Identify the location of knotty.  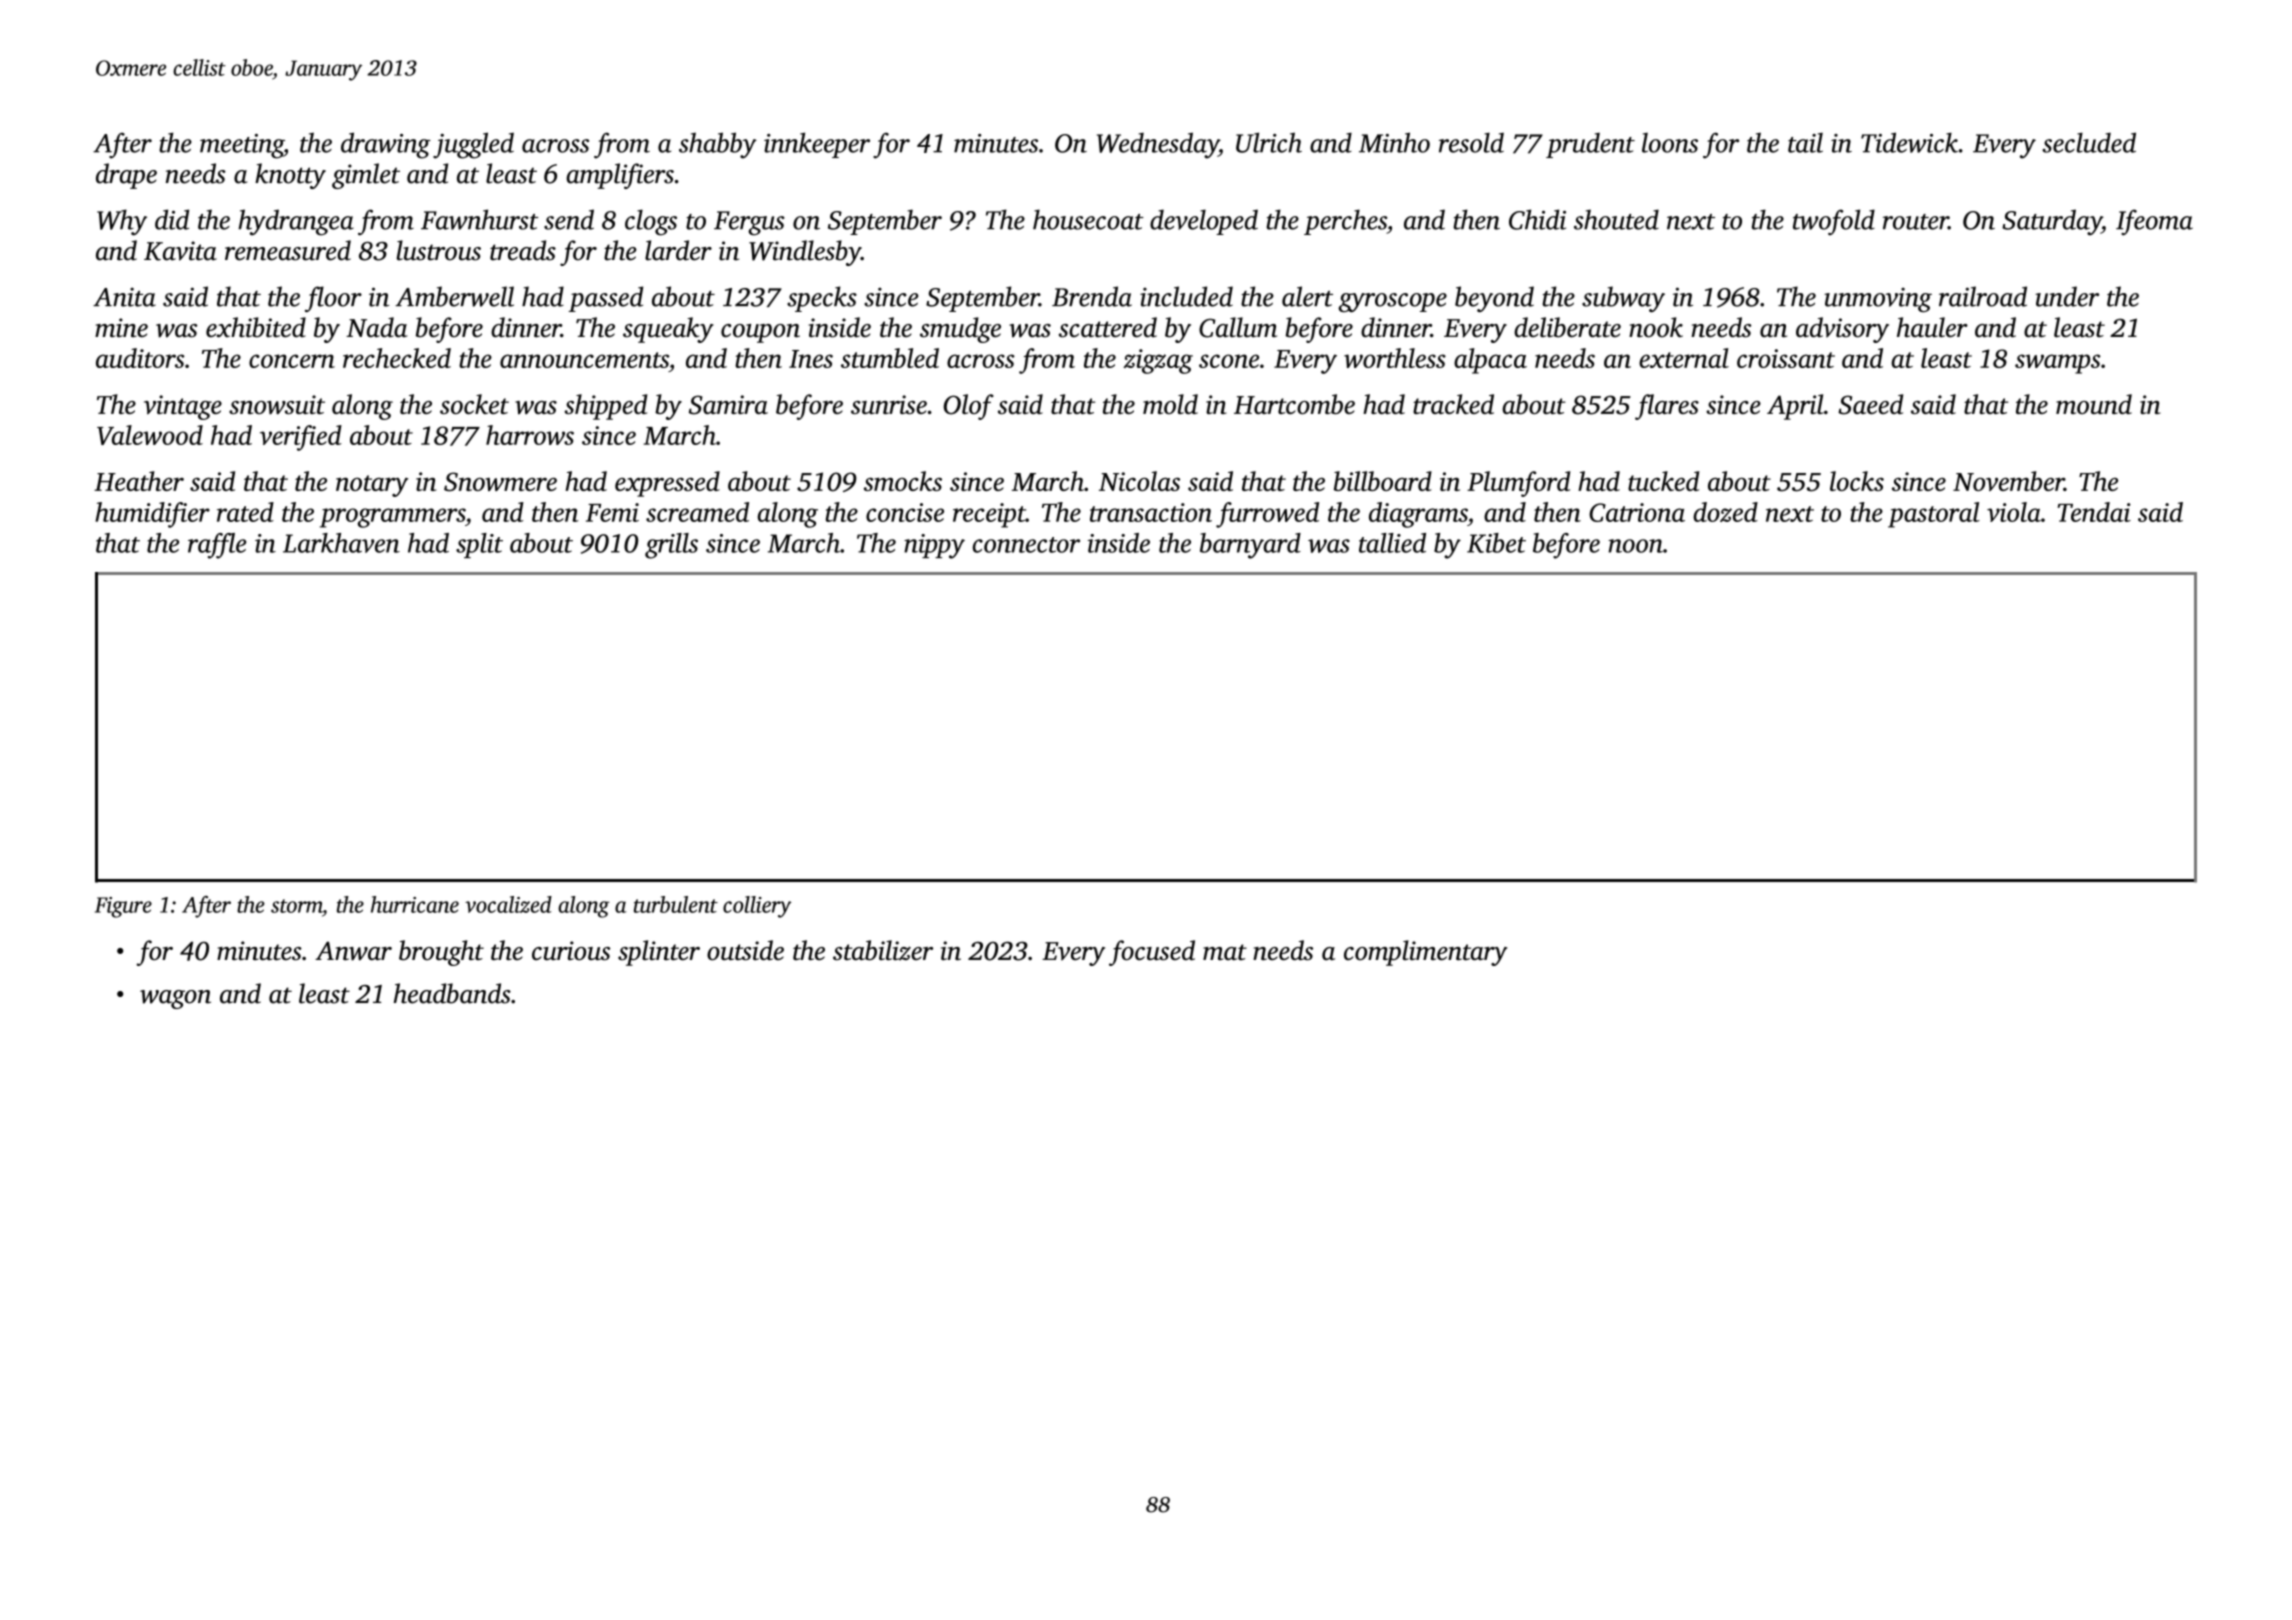
(290, 176).
